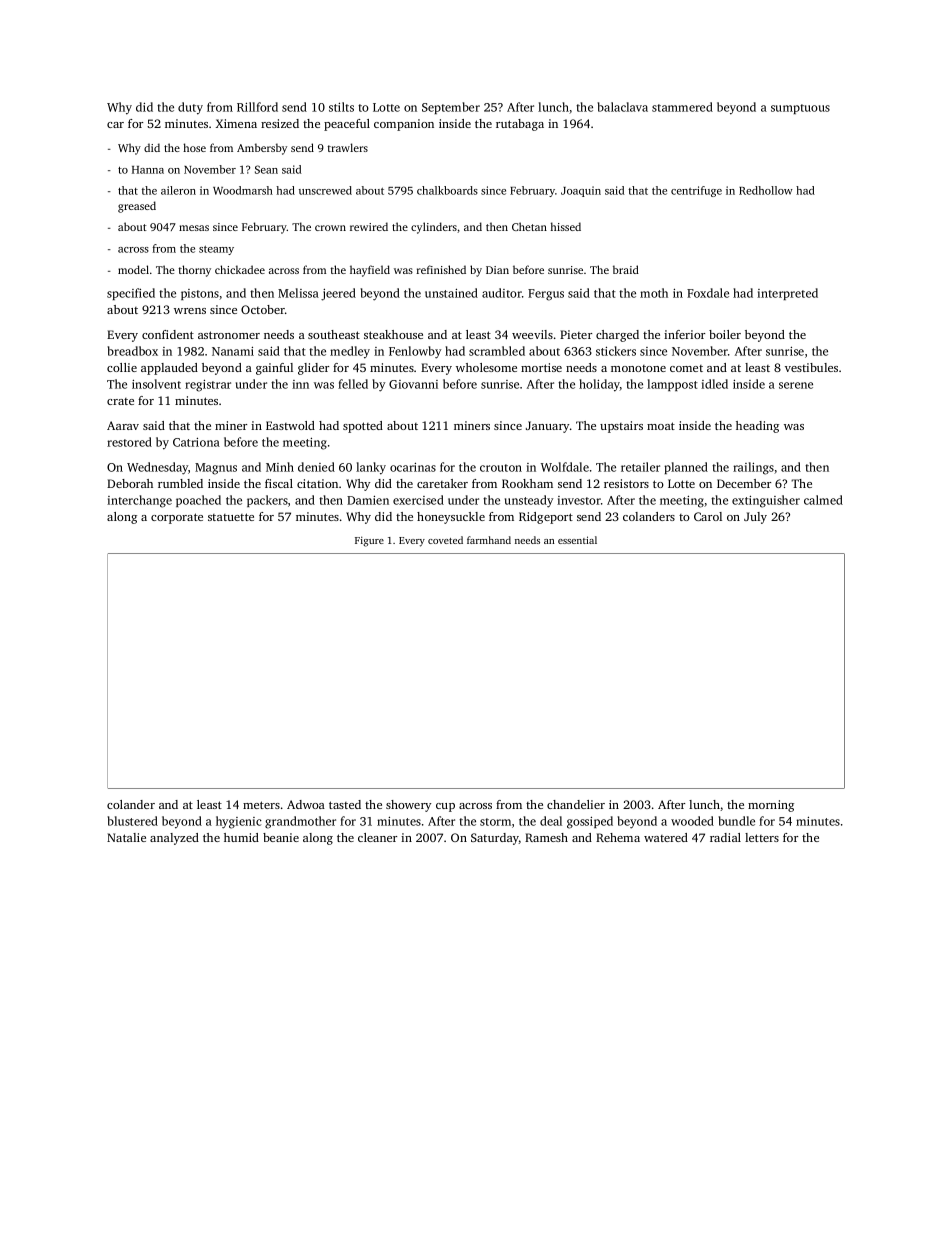  I want to click on Giovanni, so click(413, 384).
